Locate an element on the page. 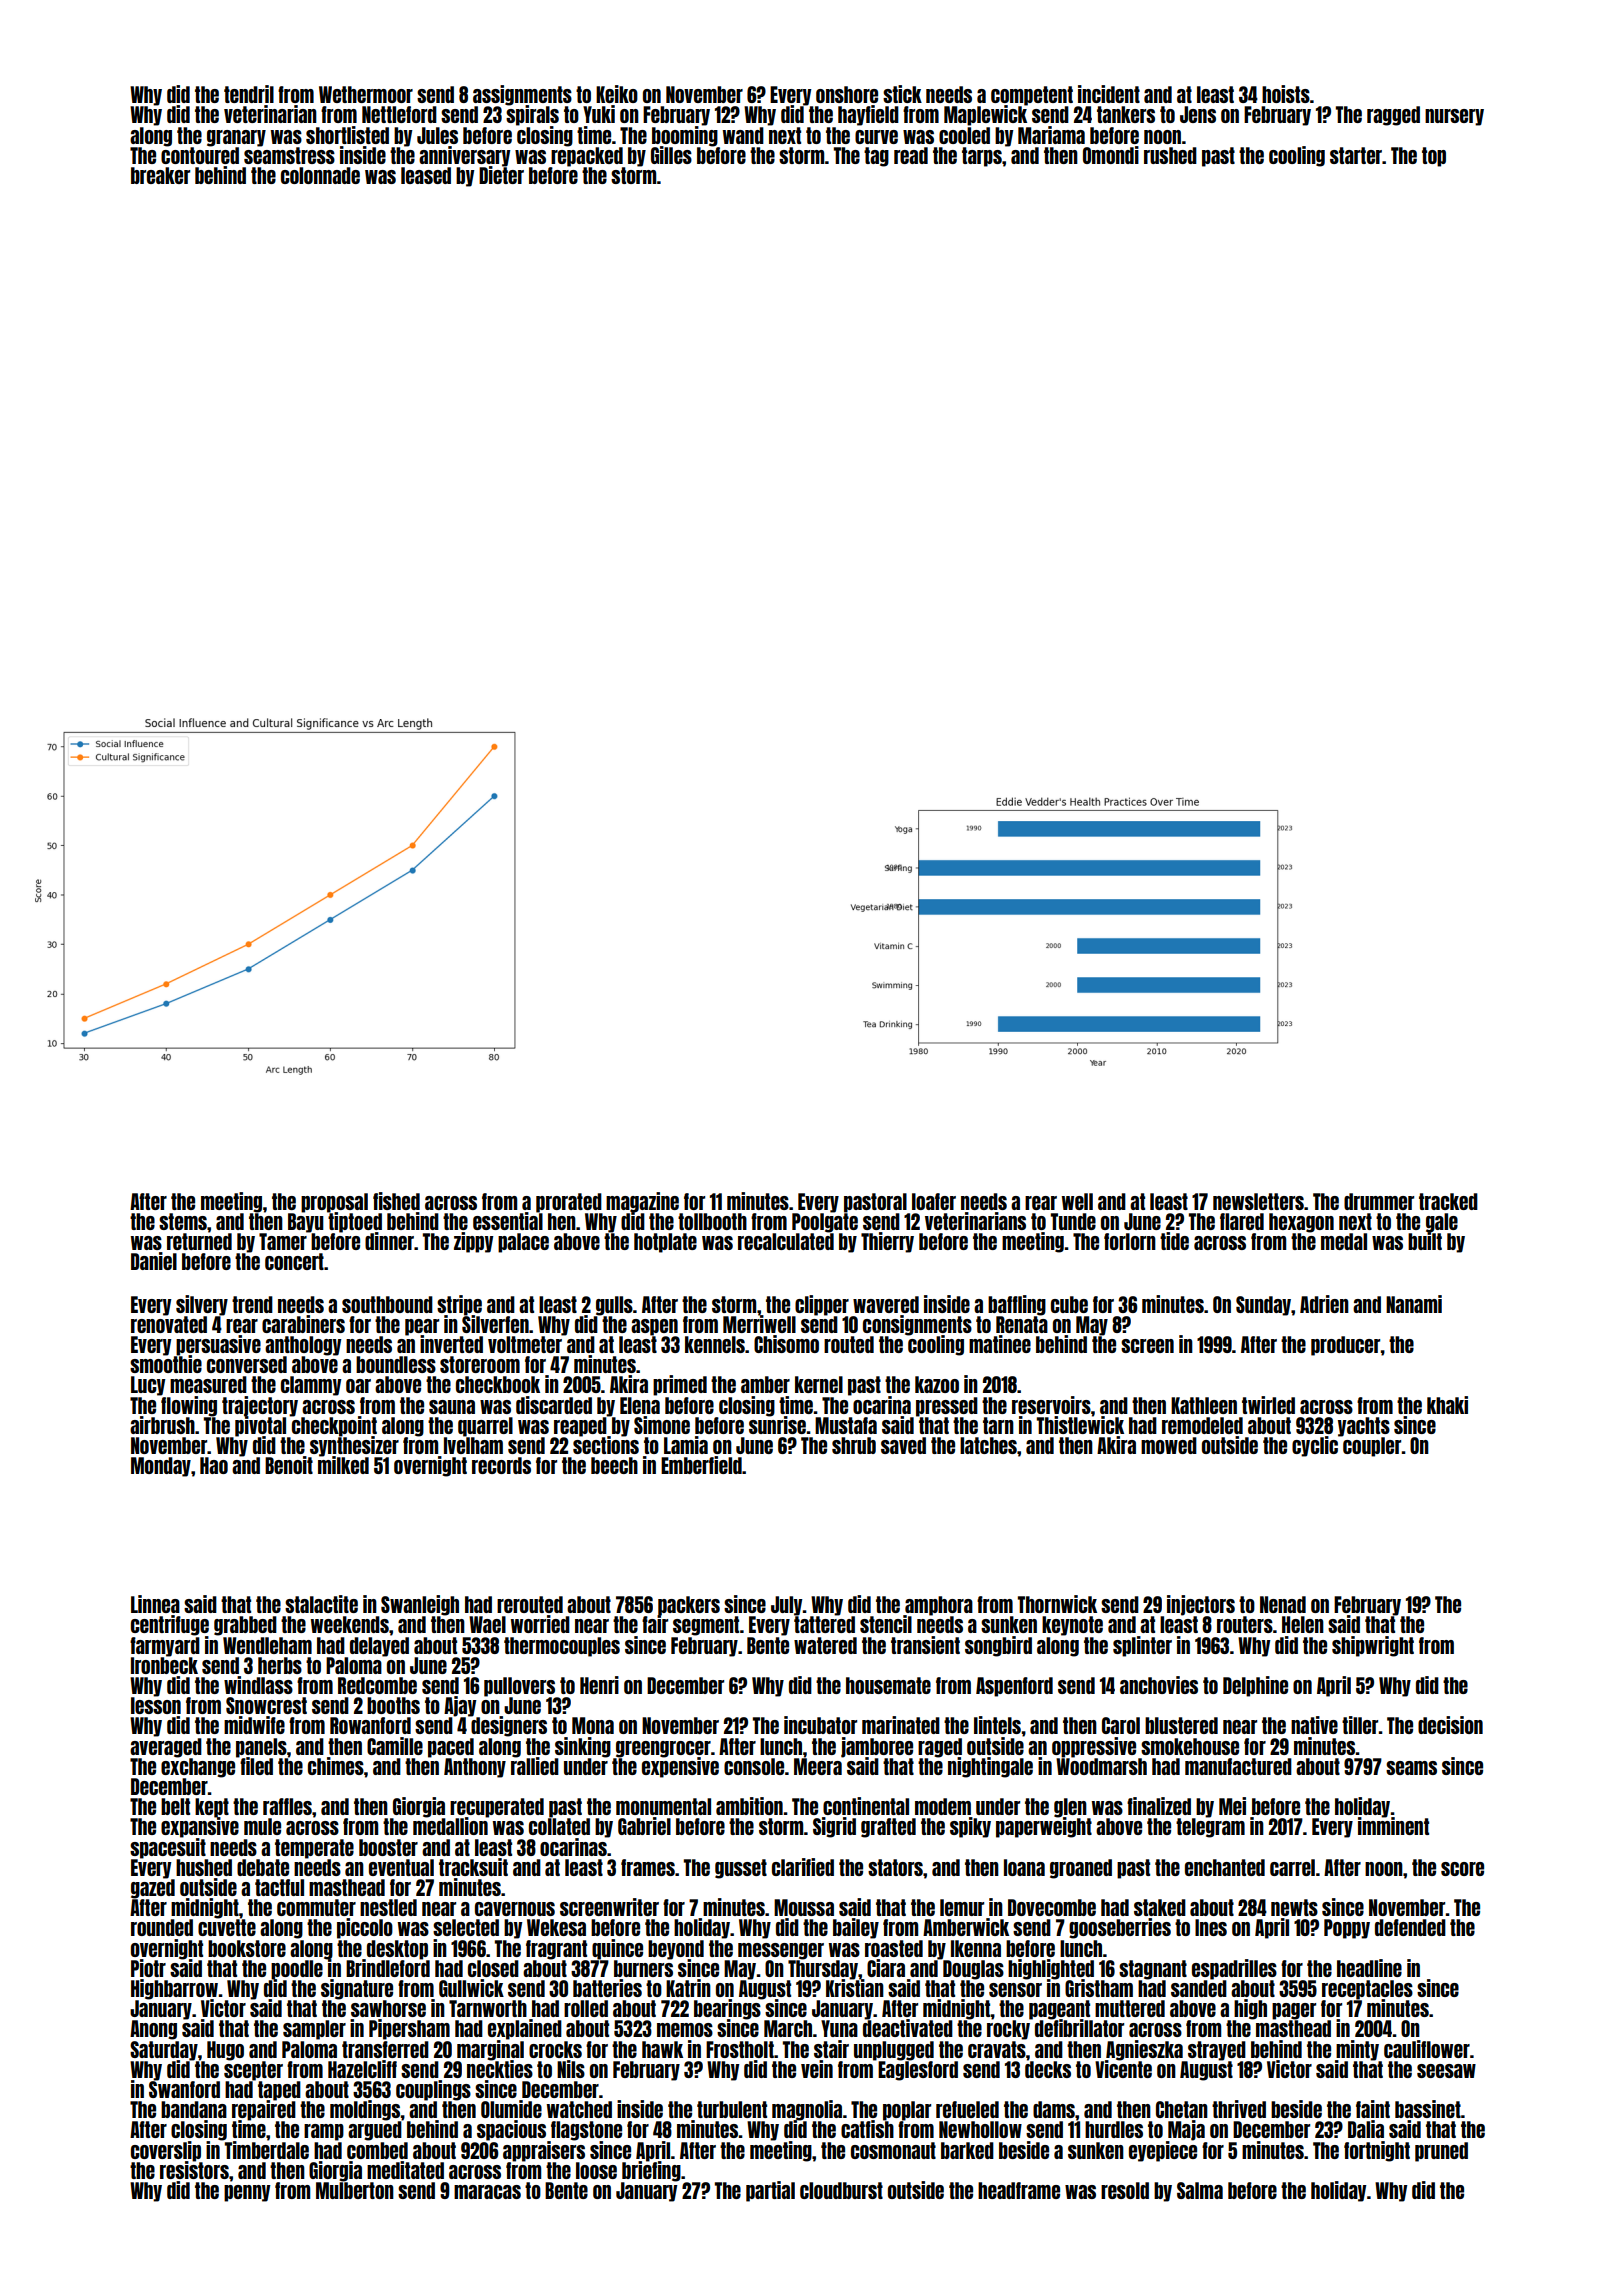 This page has height=2292, width=1620. colonnade is located at coordinates (320, 175).
